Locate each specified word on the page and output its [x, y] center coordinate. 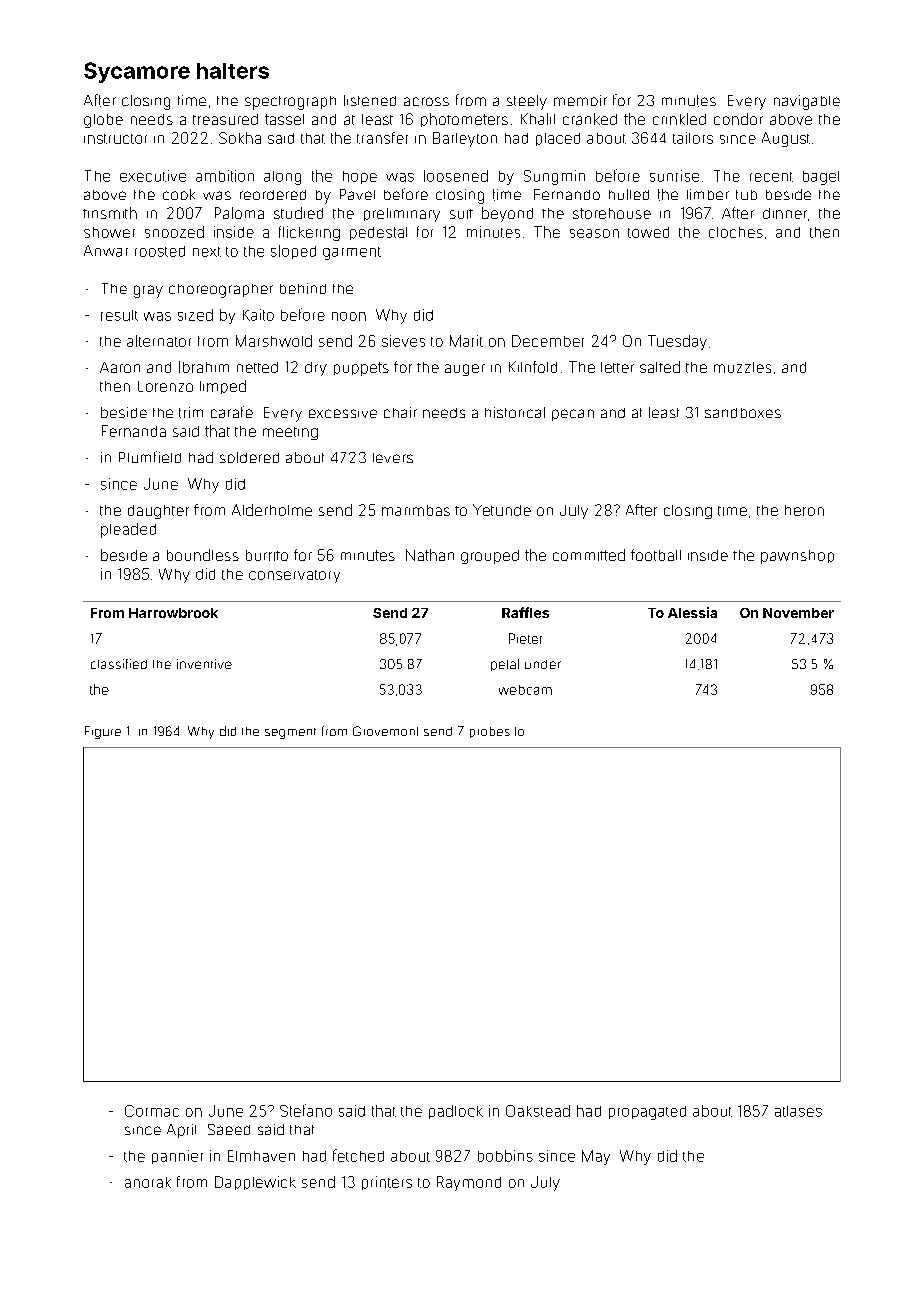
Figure [103, 732]
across [426, 101]
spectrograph [290, 103]
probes [490, 732]
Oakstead [538, 1111]
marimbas [416, 510]
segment [290, 733]
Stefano [306, 1110]
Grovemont [385, 731]
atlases [798, 1111]
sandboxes [743, 413]
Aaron [120, 367]
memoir [580, 100]
